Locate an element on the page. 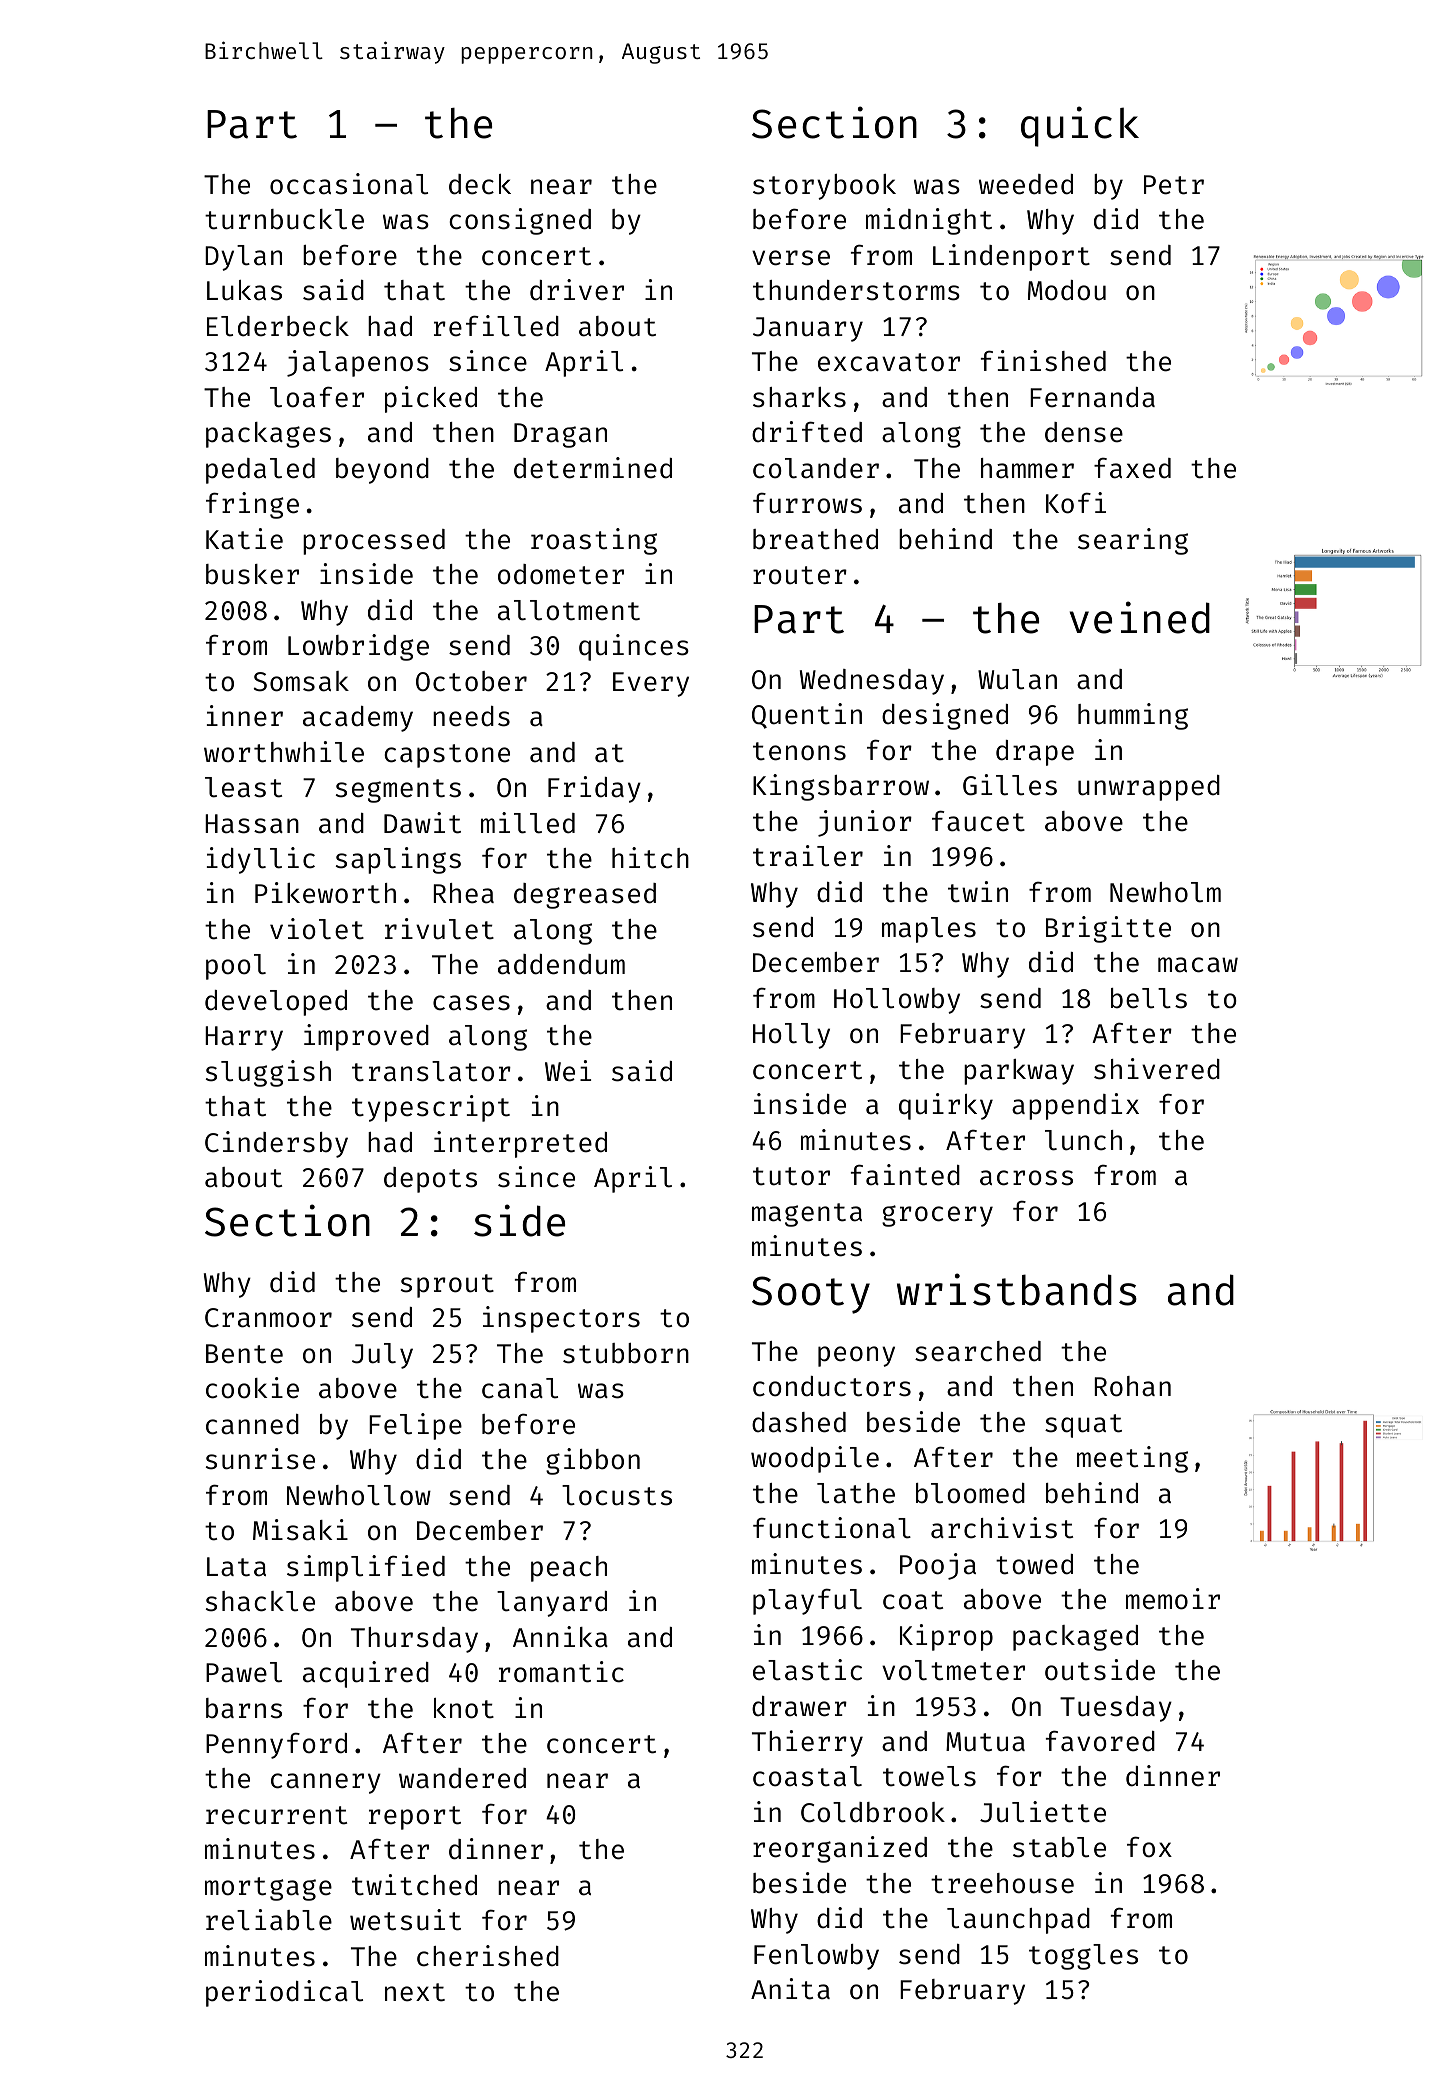  Lata is located at coordinates (236, 1567).
